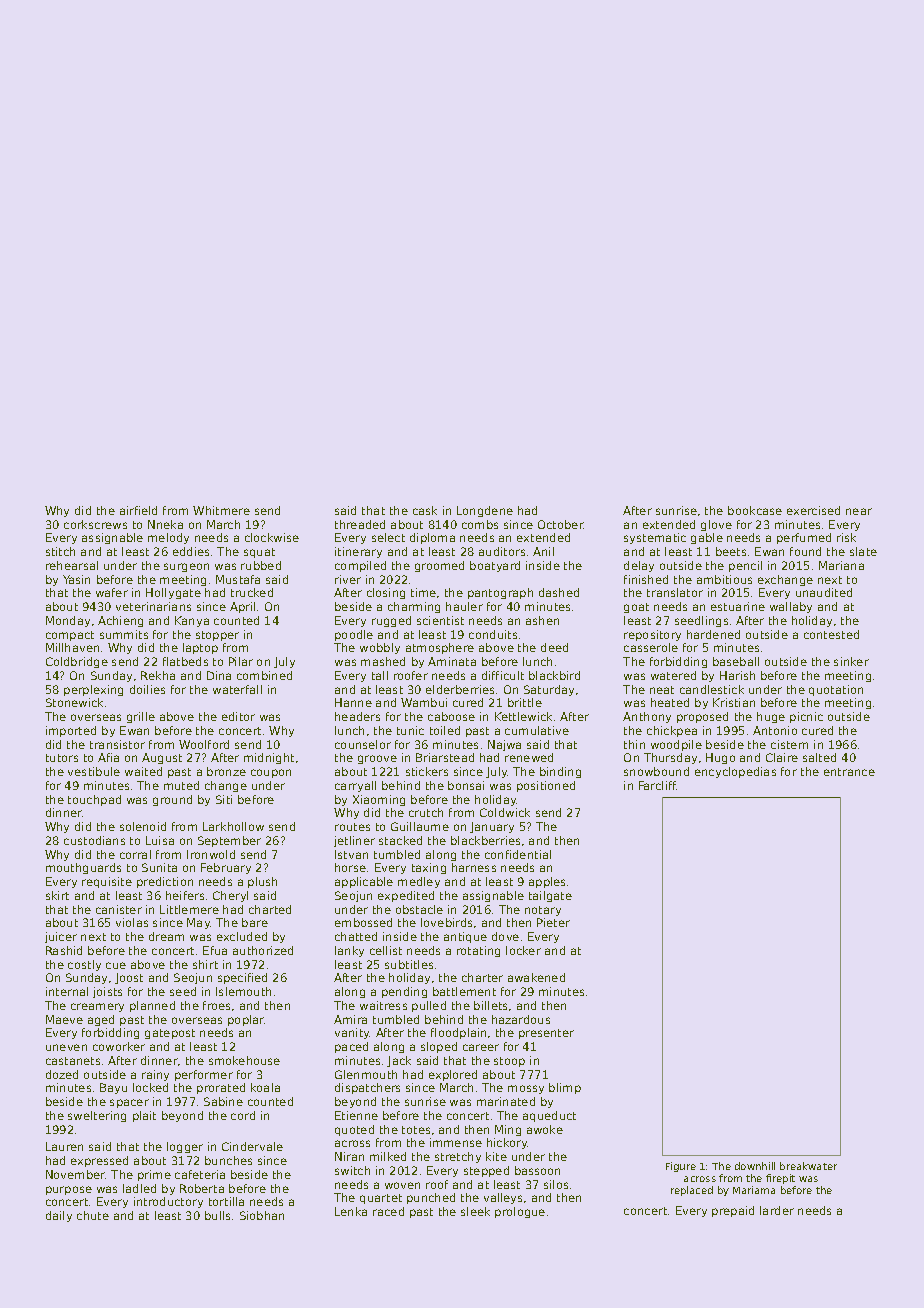  I want to click on breakwater, so click(808, 1166).
